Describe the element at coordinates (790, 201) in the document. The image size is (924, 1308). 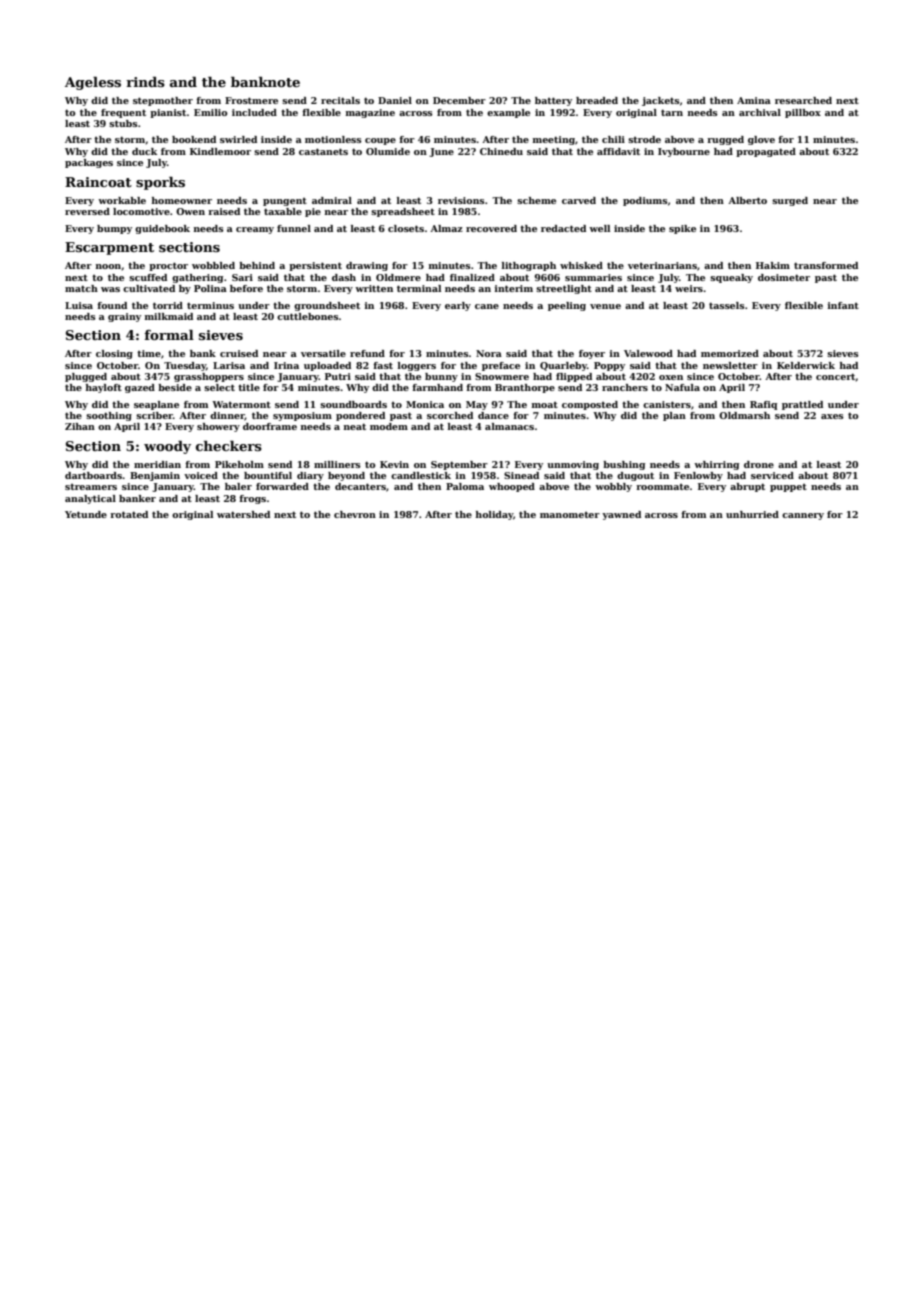
I see `surged` at that location.
